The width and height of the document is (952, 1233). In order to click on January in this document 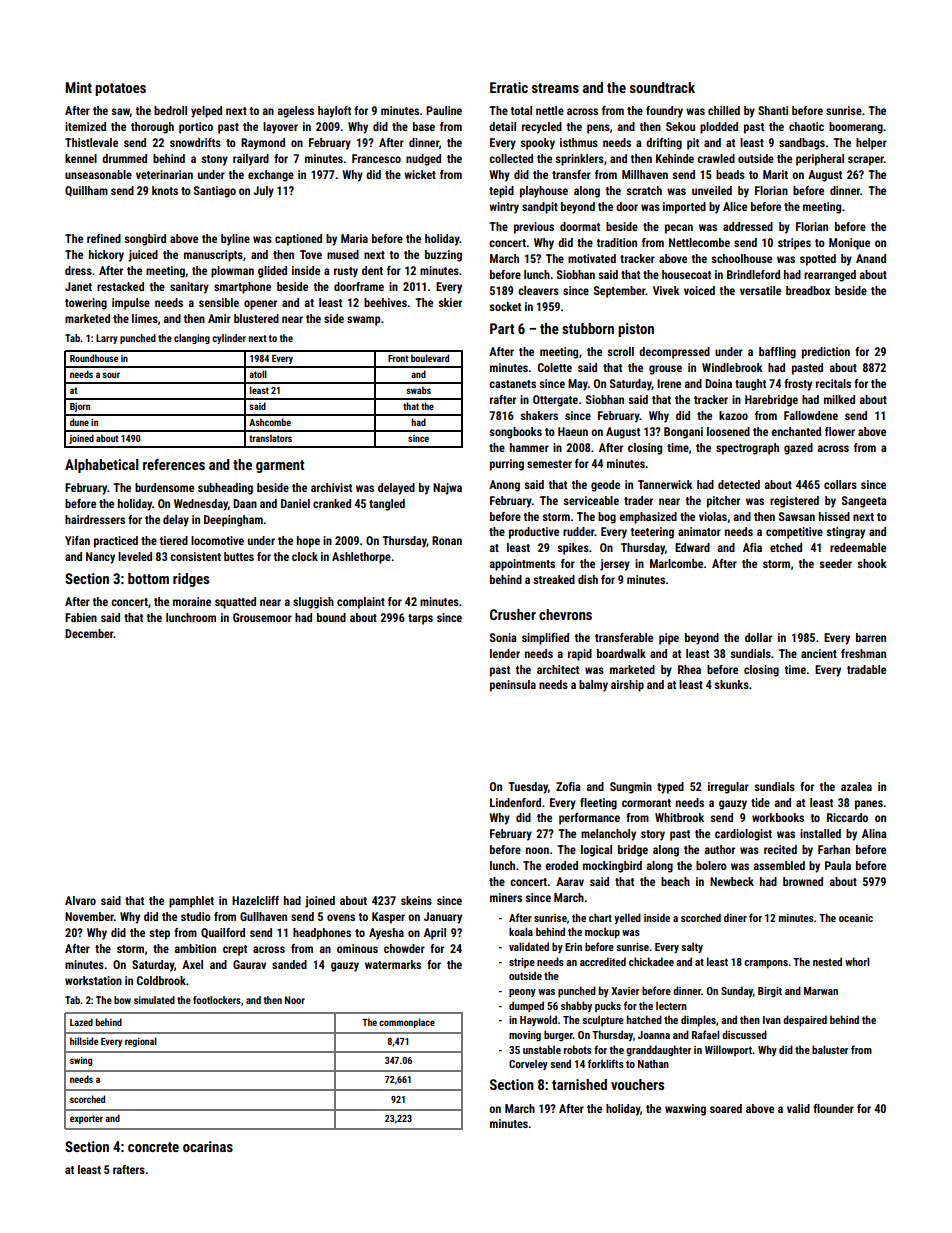, I will do `click(443, 918)`.
